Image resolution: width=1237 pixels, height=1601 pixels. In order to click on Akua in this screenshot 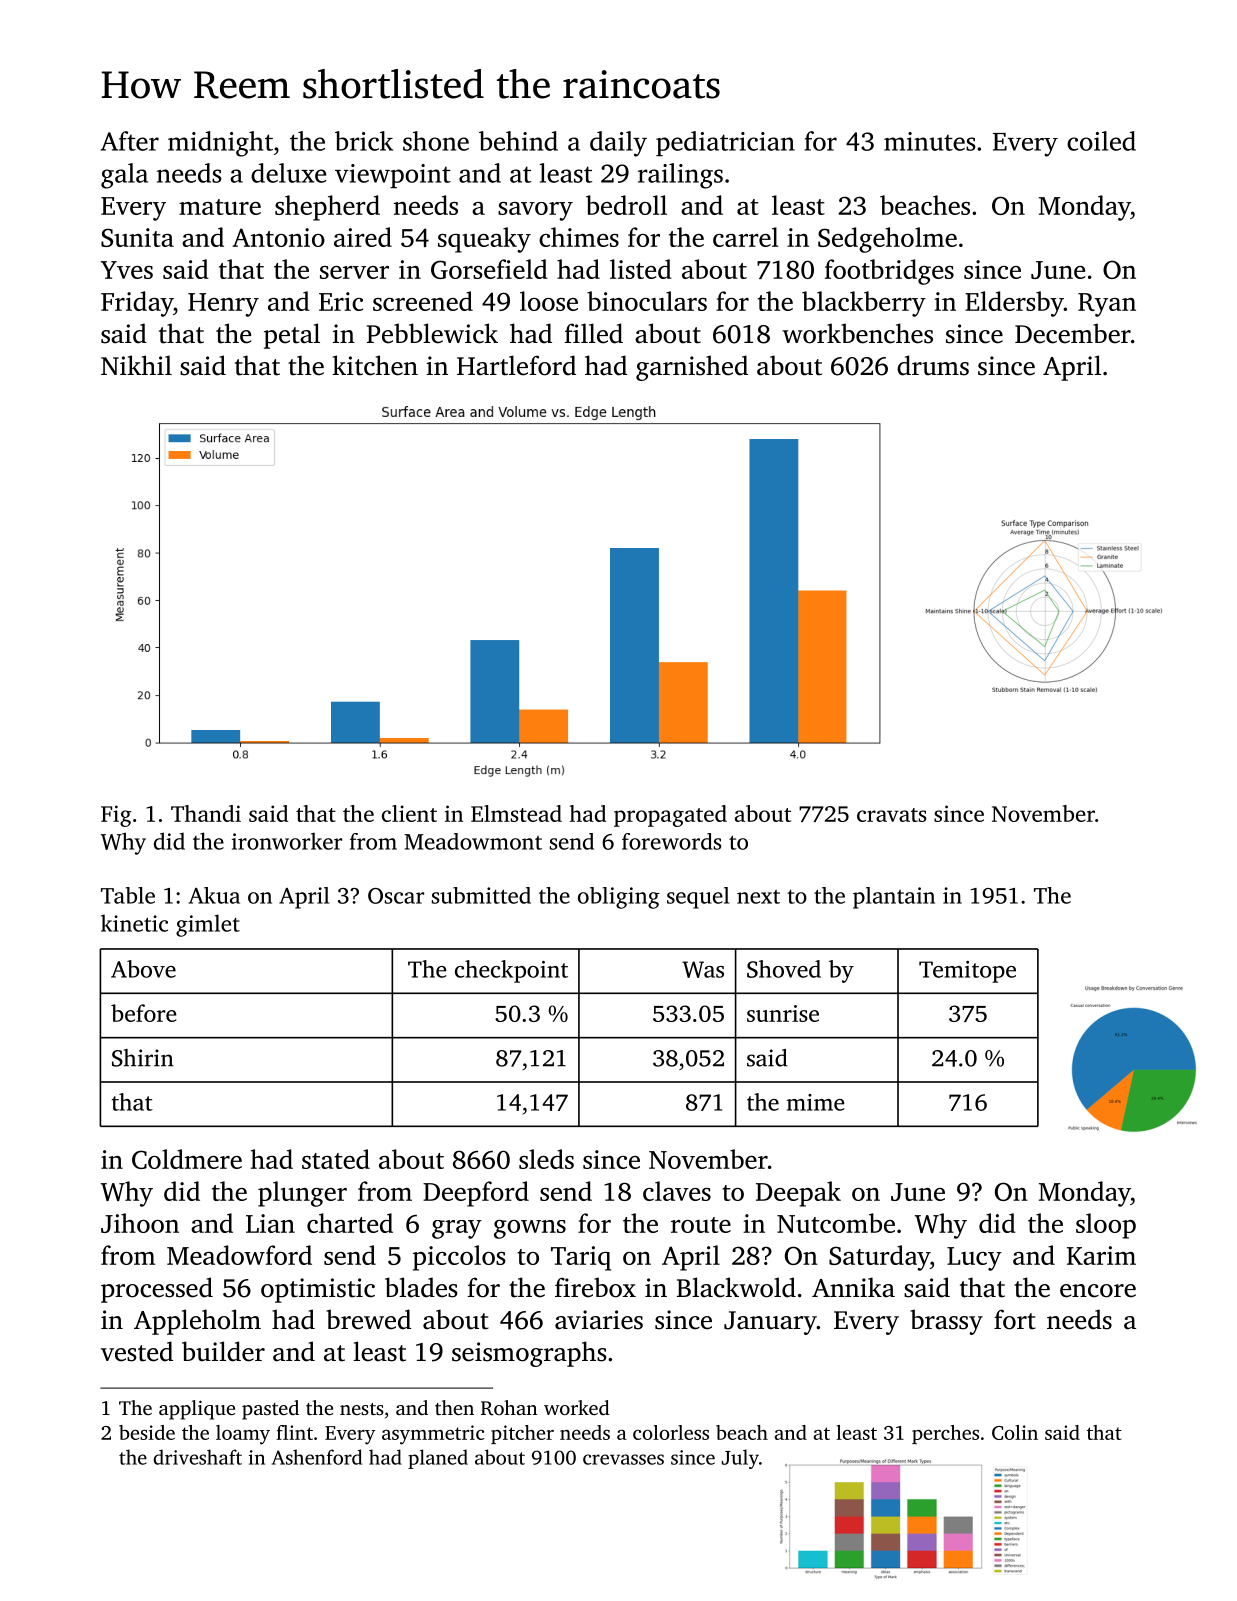, I will do `click(214, 895)`.
